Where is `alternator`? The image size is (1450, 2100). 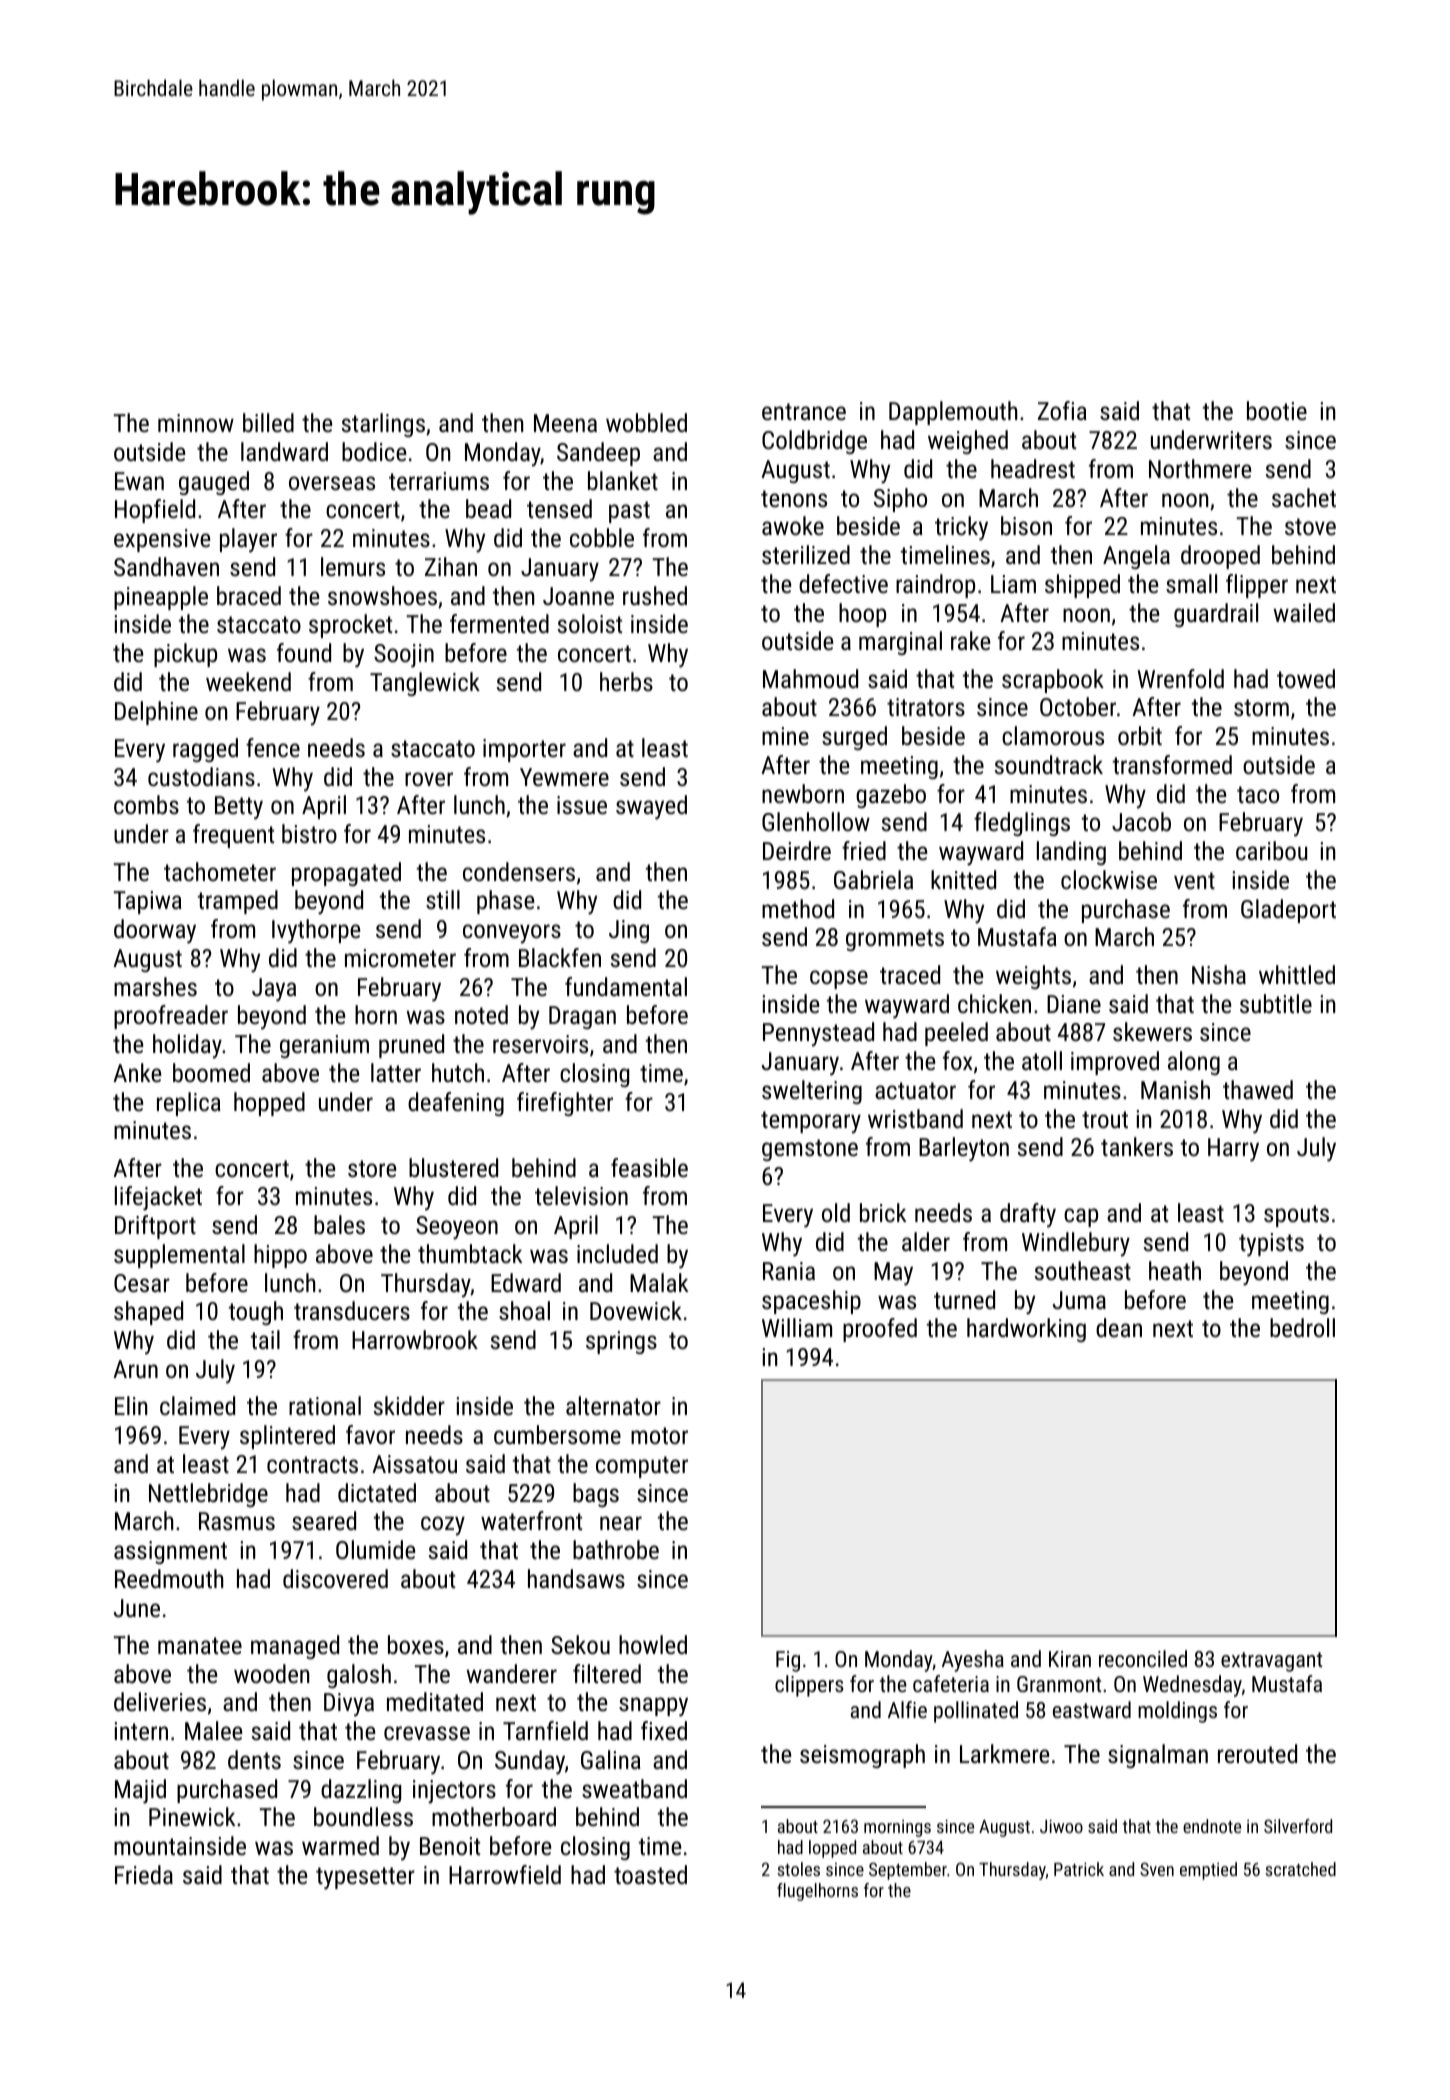 alternator is located at coordinates (613, 1405).
